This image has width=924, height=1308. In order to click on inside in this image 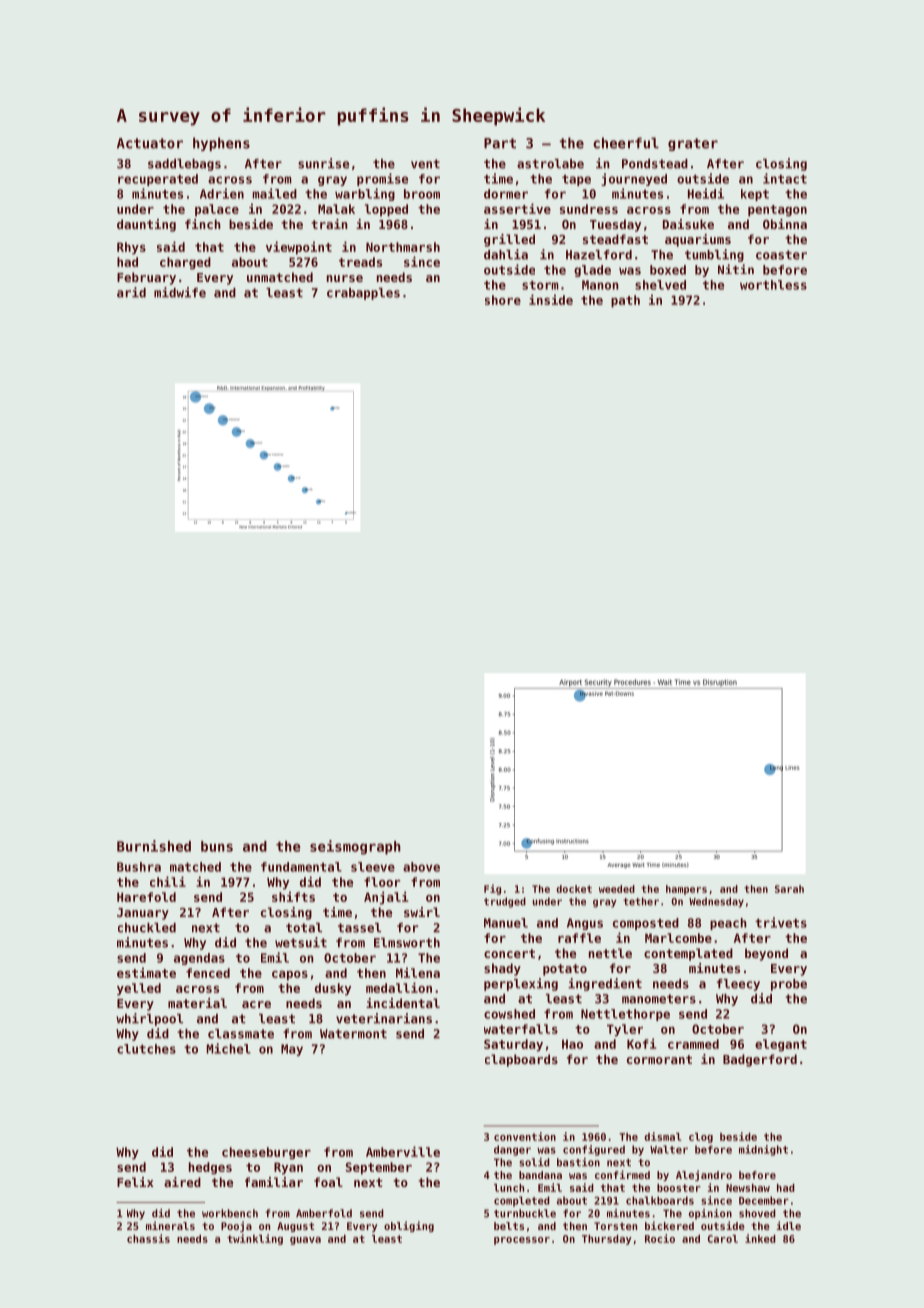, I will do `click(551, 299)`.
